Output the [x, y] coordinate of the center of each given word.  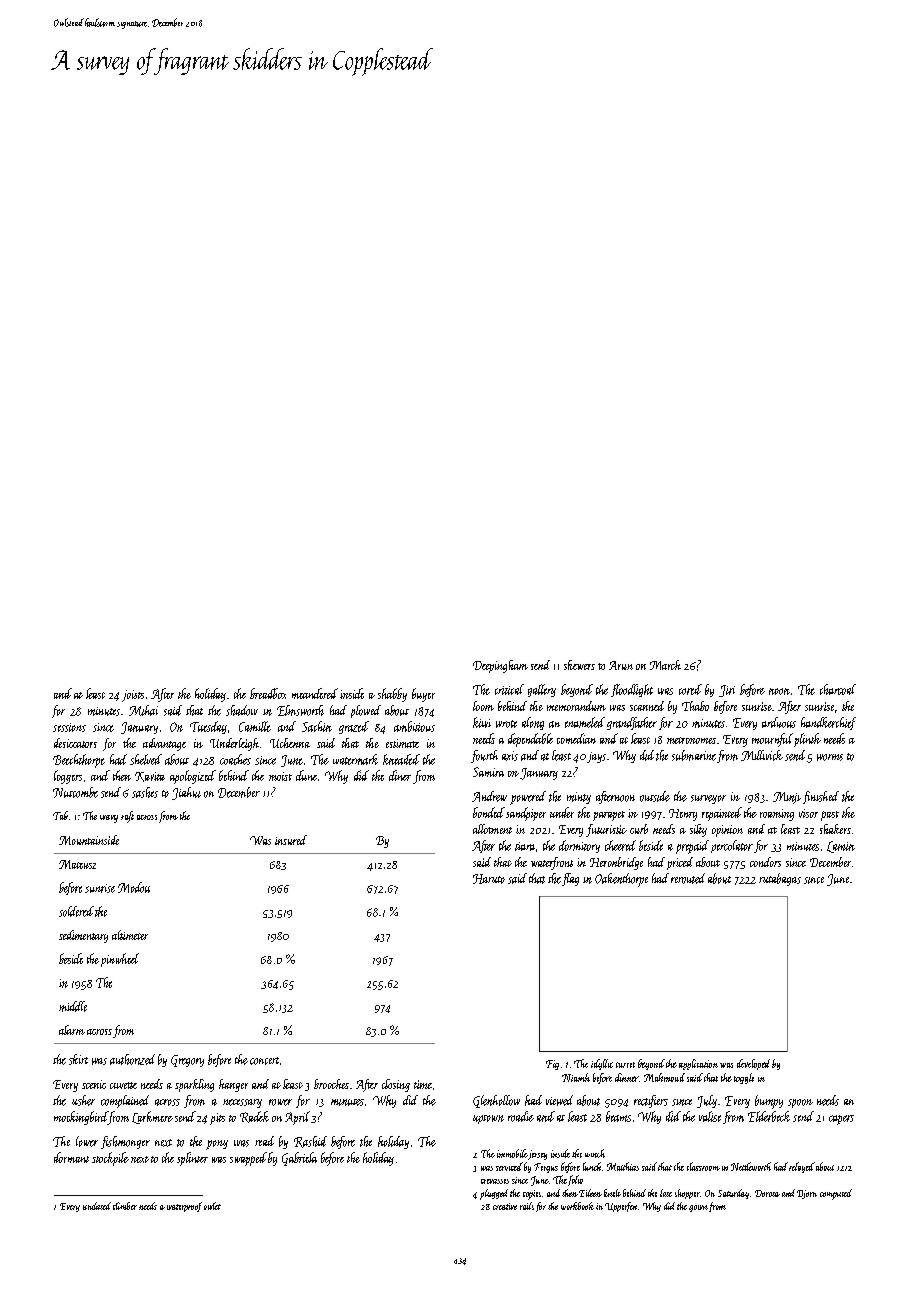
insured [291, 840]
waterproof [184, 1207]
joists [133, 696]
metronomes [691, 740]
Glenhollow [496, 1101]
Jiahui [186, 793]
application [698, 1064]
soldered [76, 911]
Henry [683, 815]
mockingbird [81, 1118]
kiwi [482, 722]
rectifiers [651, 1101]
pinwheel [120, 960]
